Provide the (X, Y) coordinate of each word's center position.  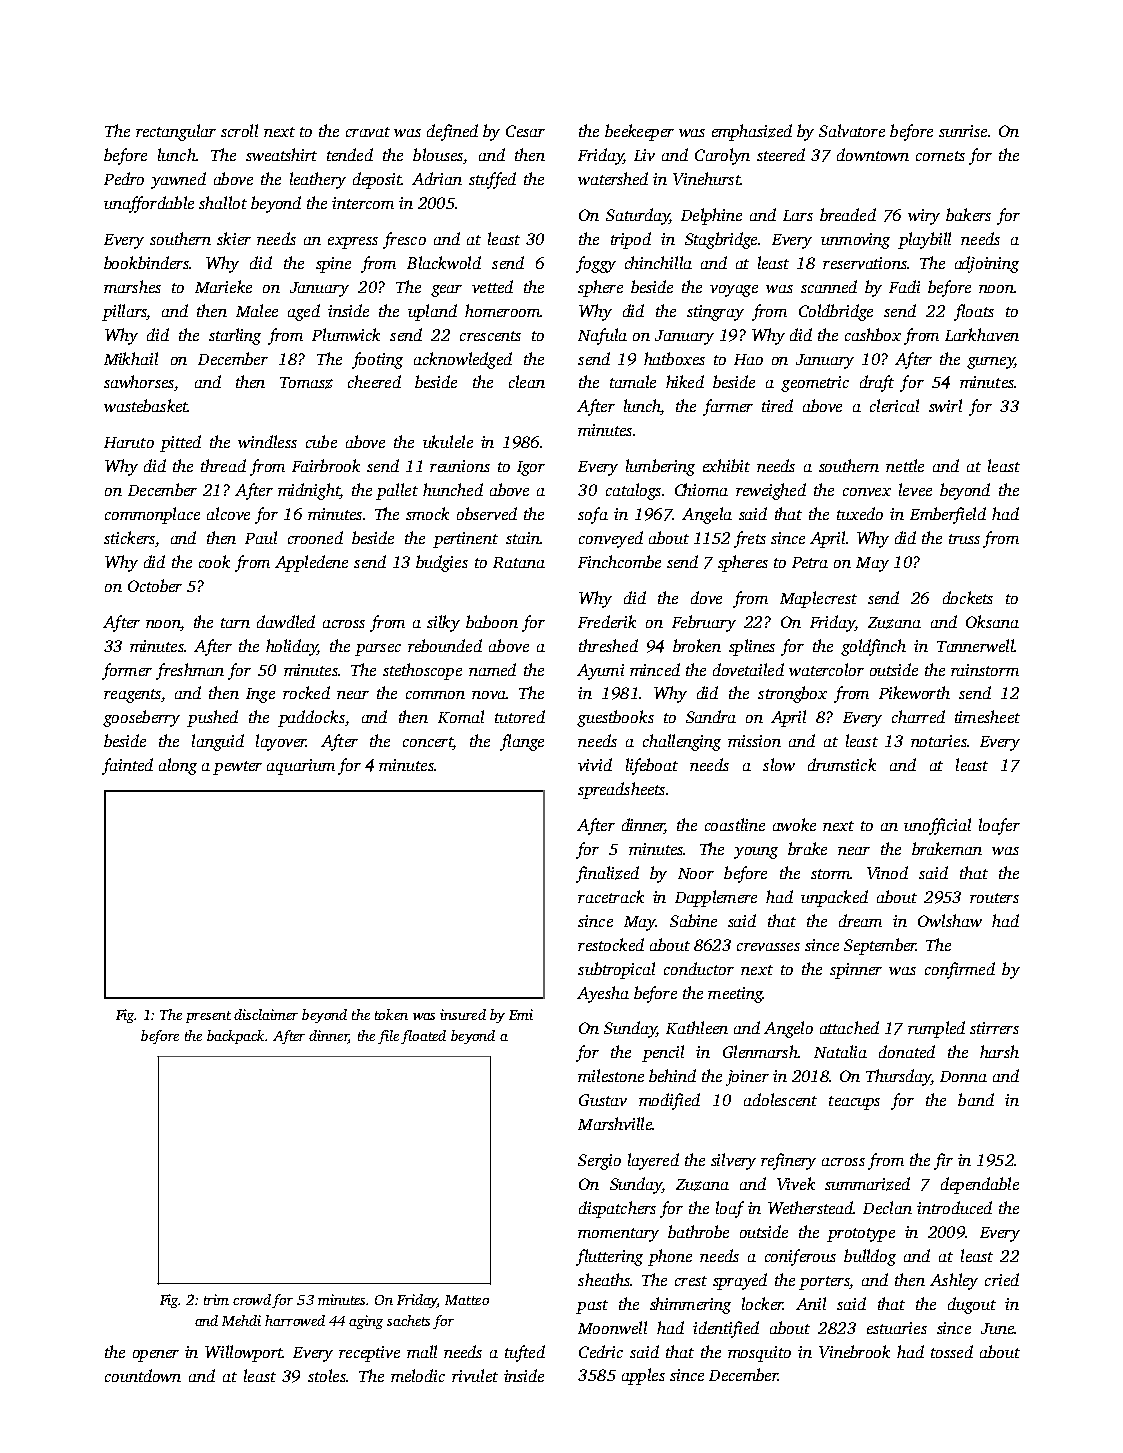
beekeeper (639, 132)
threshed (608, 645)
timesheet (987, 716)
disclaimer (266, 1014)
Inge (260, 695)
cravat (368, 132)
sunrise (963, 131)
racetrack (611, 896)
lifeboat (652, 766)
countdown (143, 1375)
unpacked (834, 898)
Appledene (311, 563)
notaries (939, 741)
